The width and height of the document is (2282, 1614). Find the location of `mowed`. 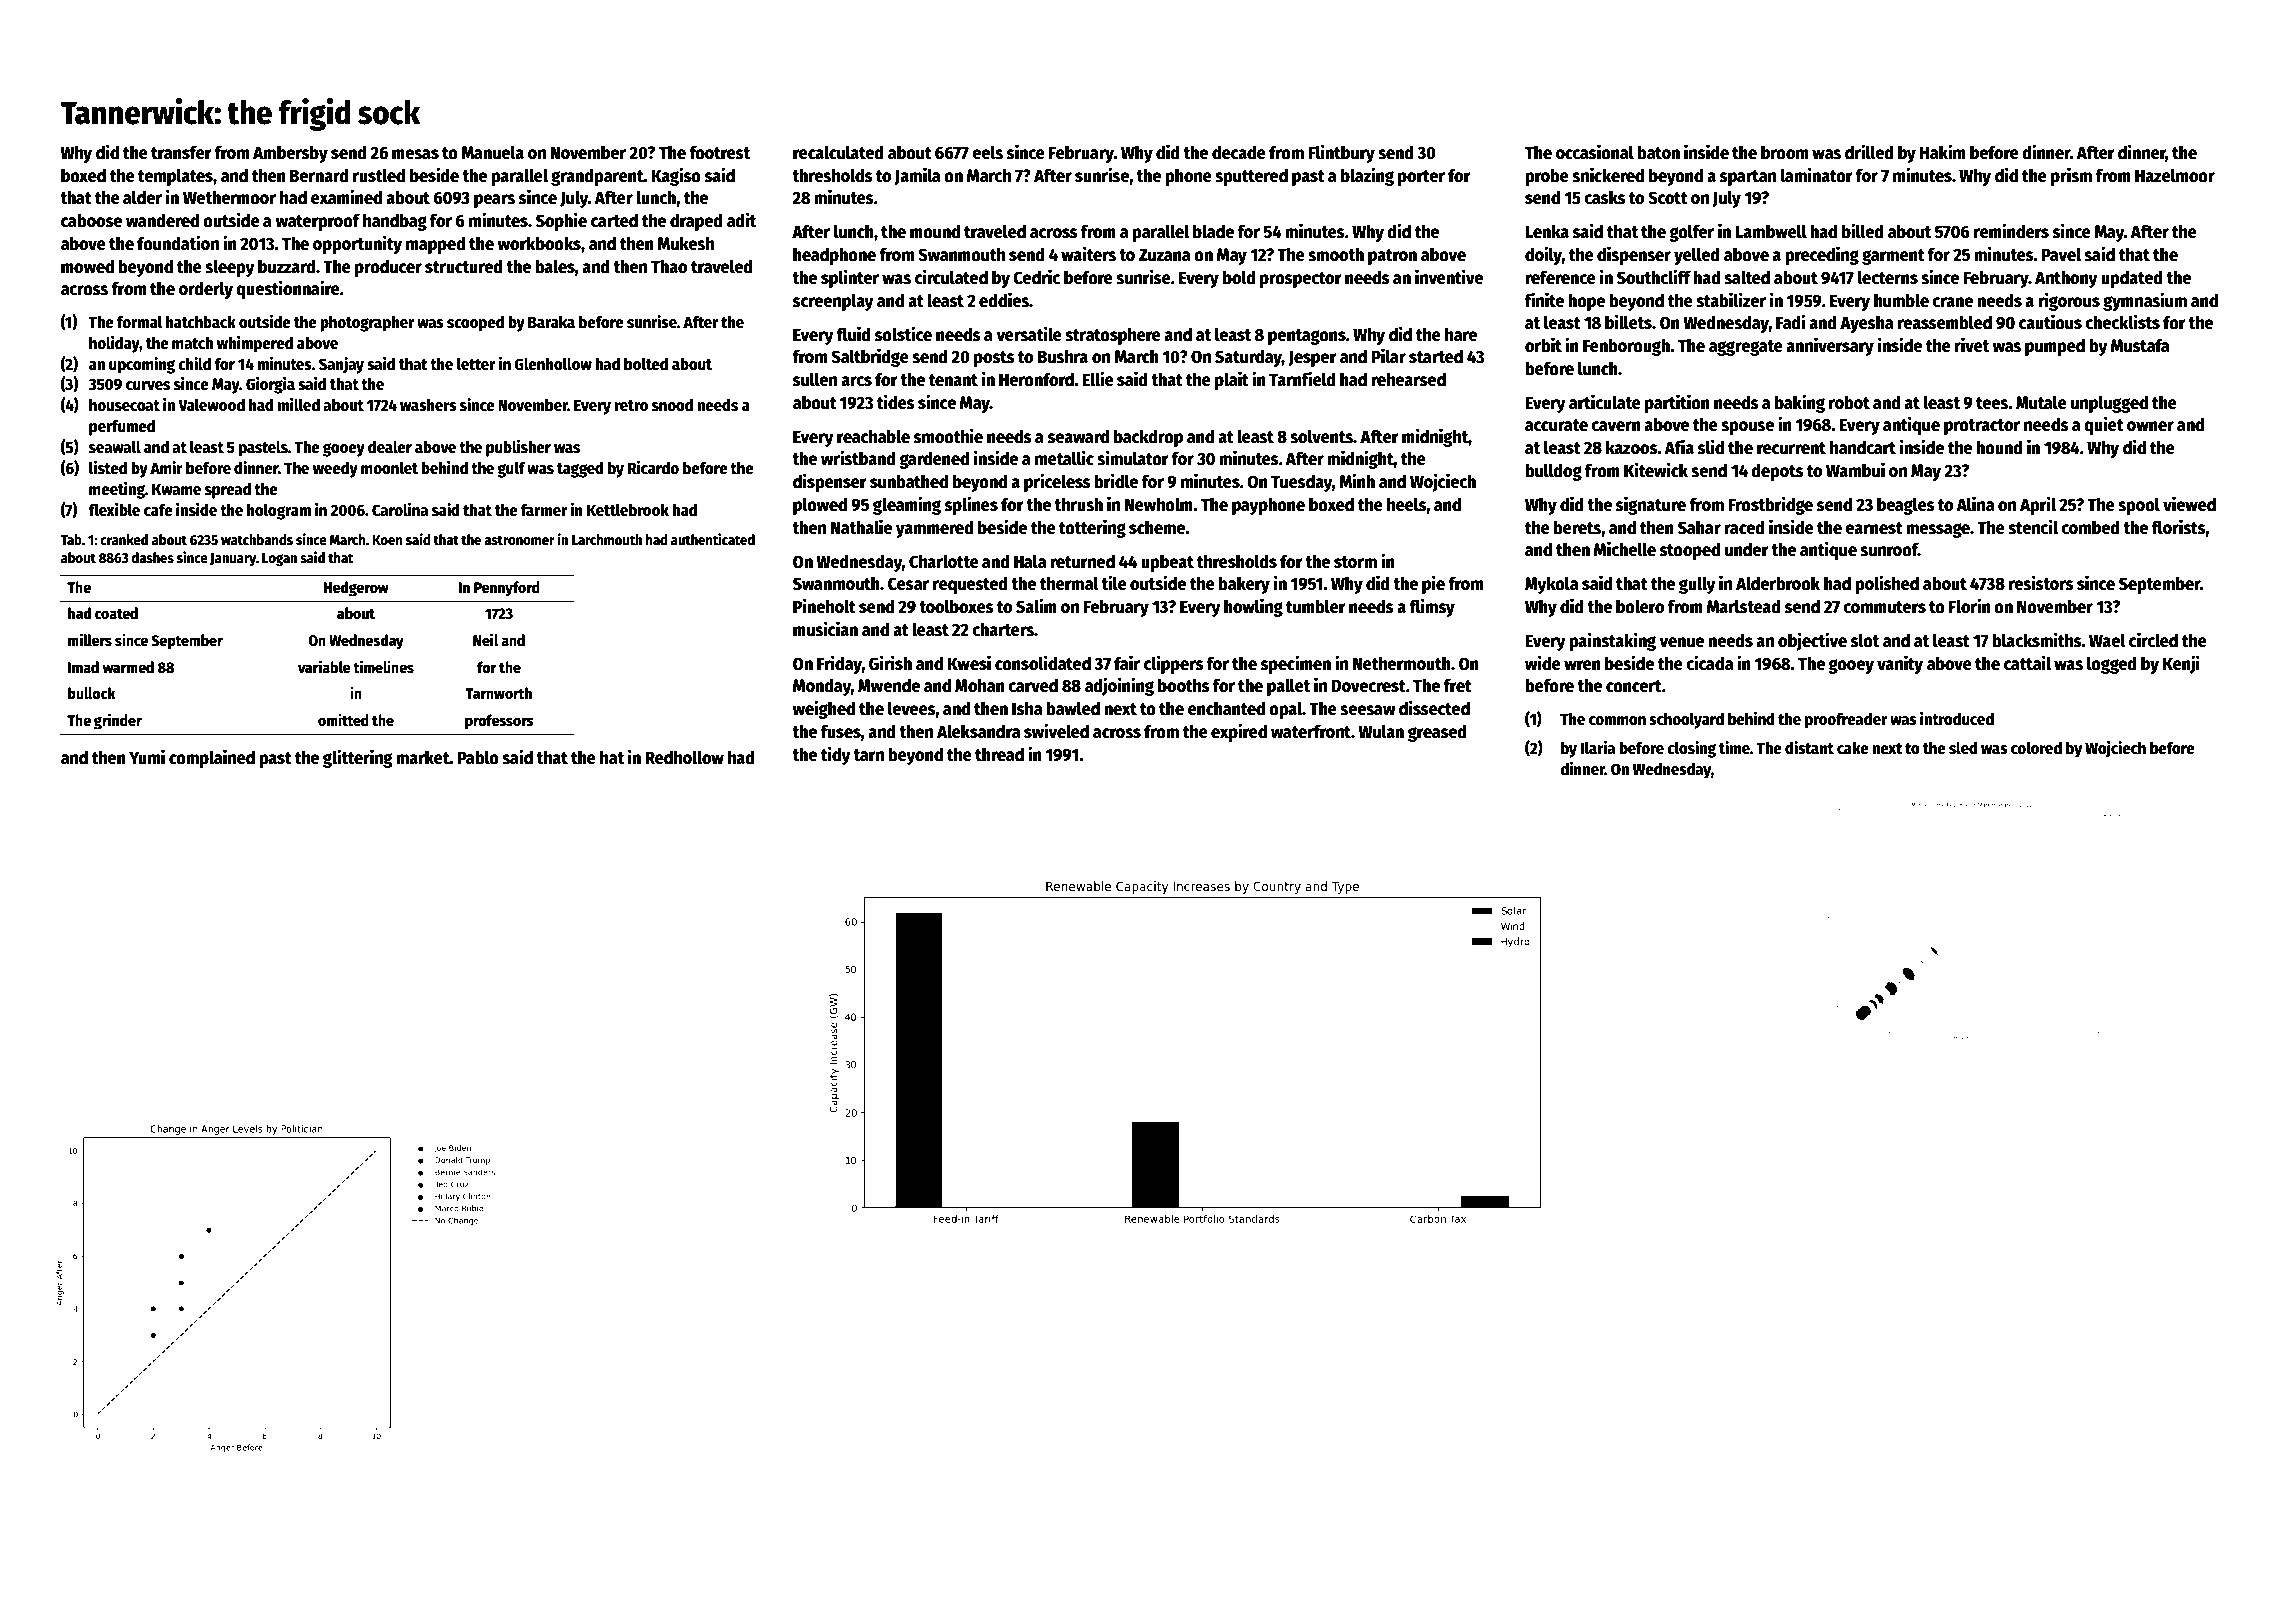

mowed is located at coordinates (87, 266).
